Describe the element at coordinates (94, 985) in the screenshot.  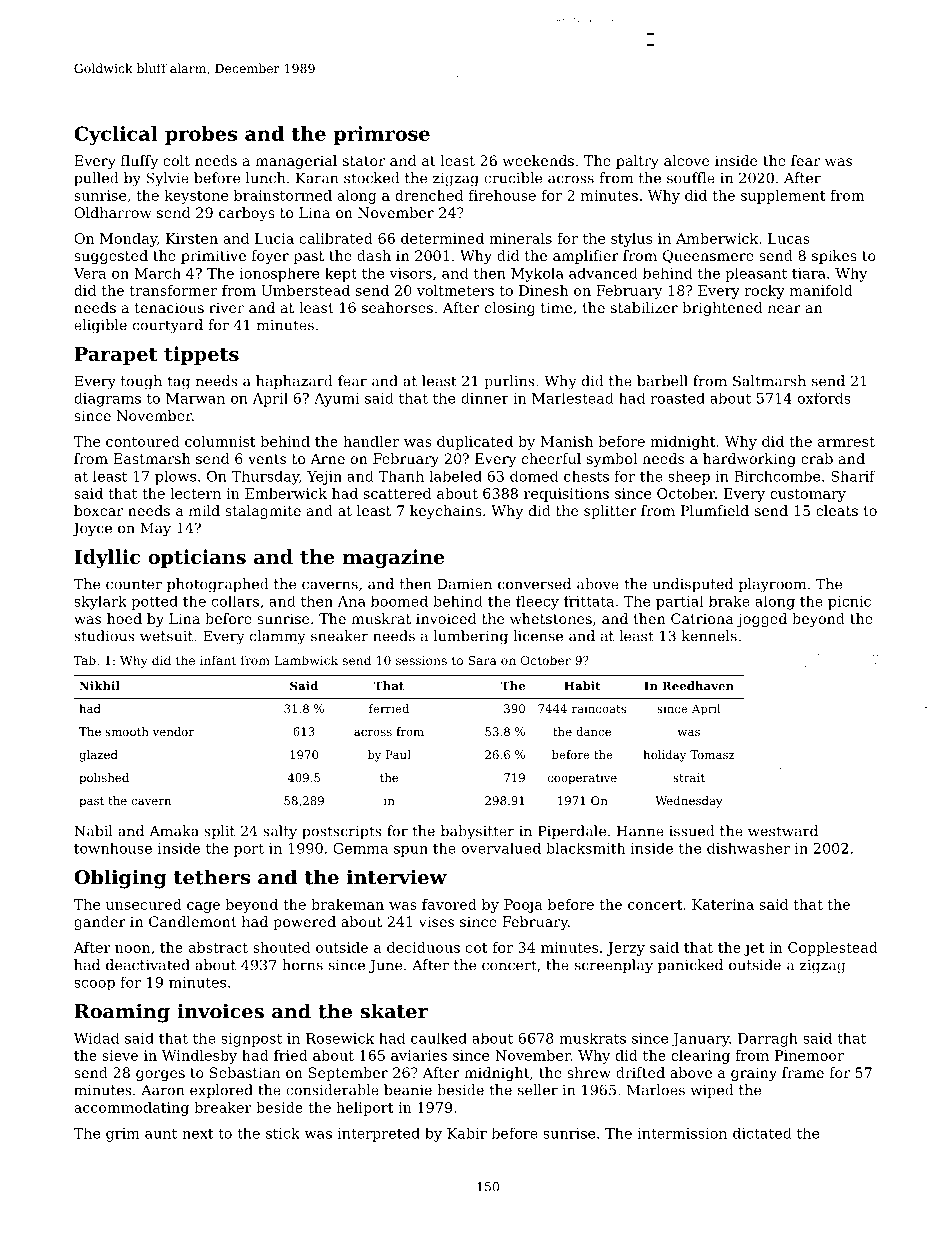
I see `scoop` at that location.
